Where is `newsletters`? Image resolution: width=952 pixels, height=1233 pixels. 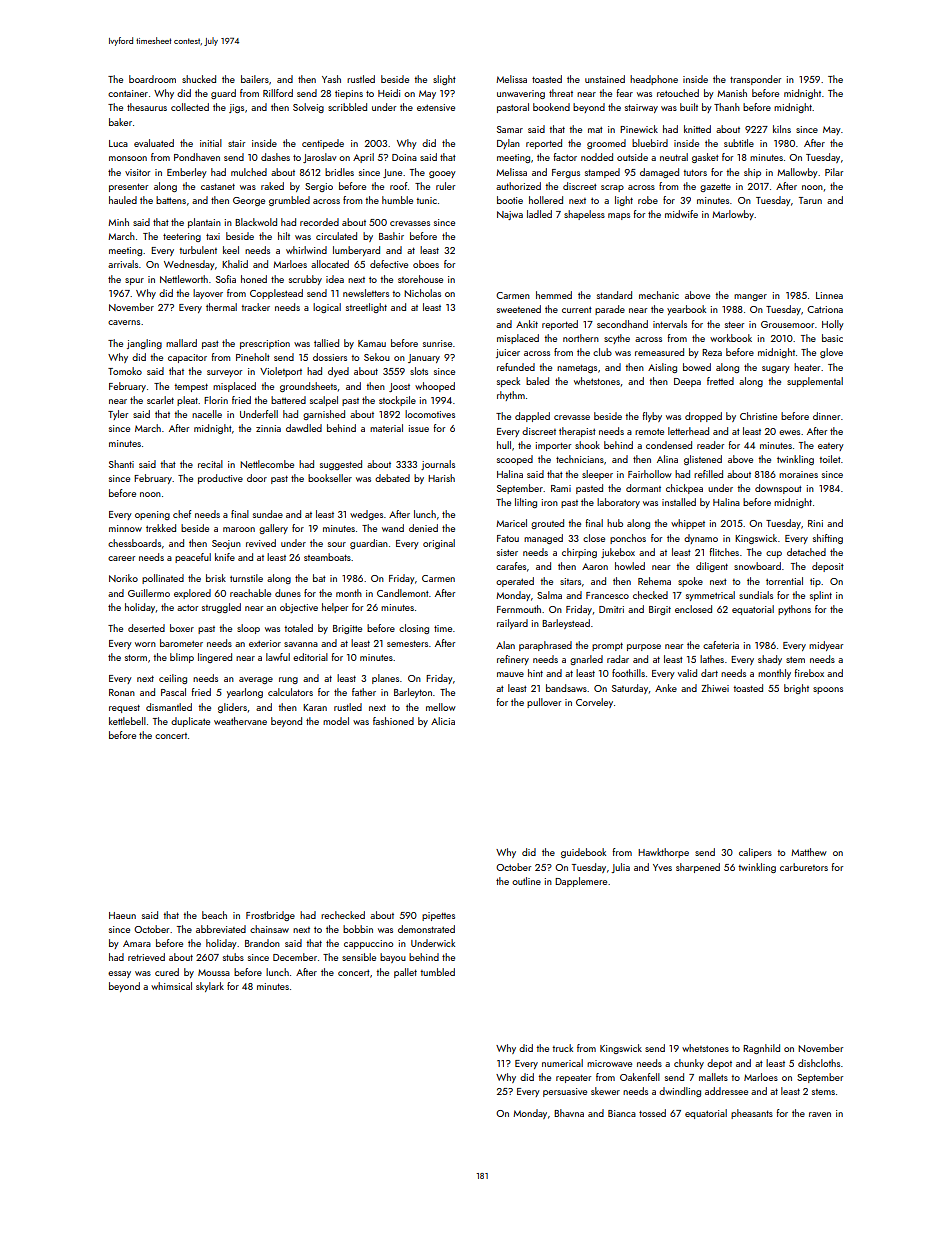 newsletters is located at coordinates (366, 293).
